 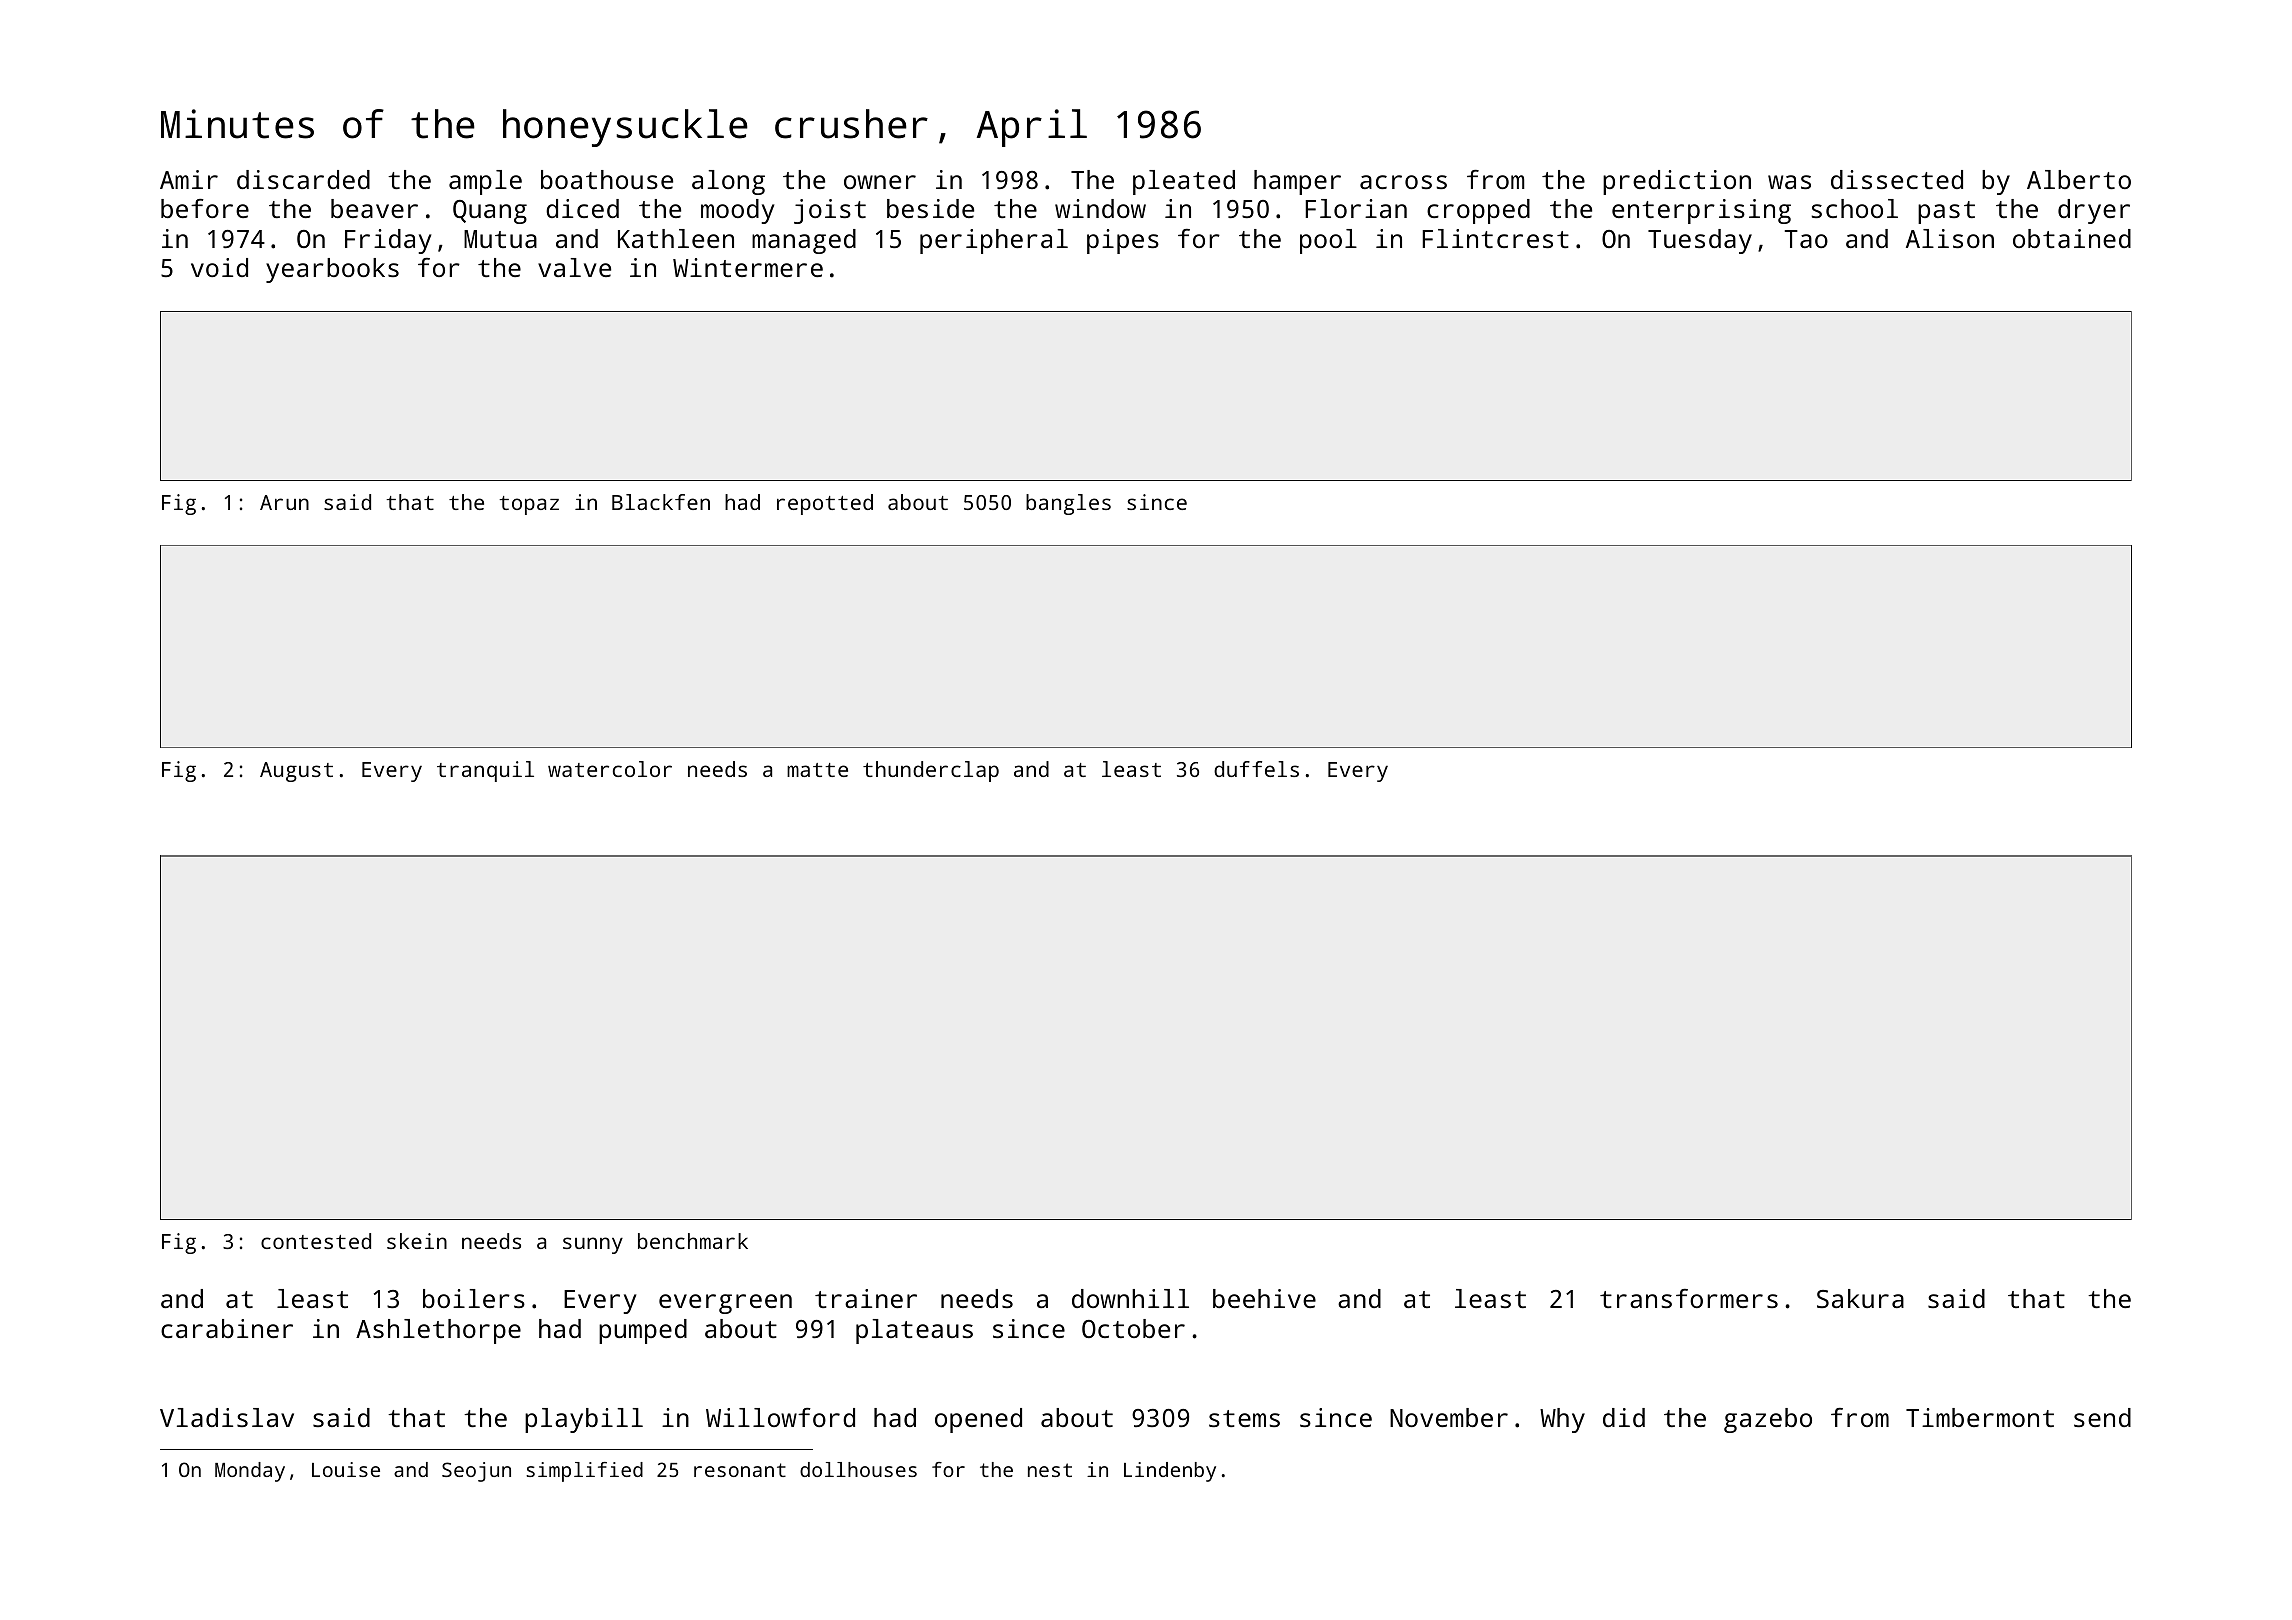 I want to click on Monday, so click(x=250, y=1472).
